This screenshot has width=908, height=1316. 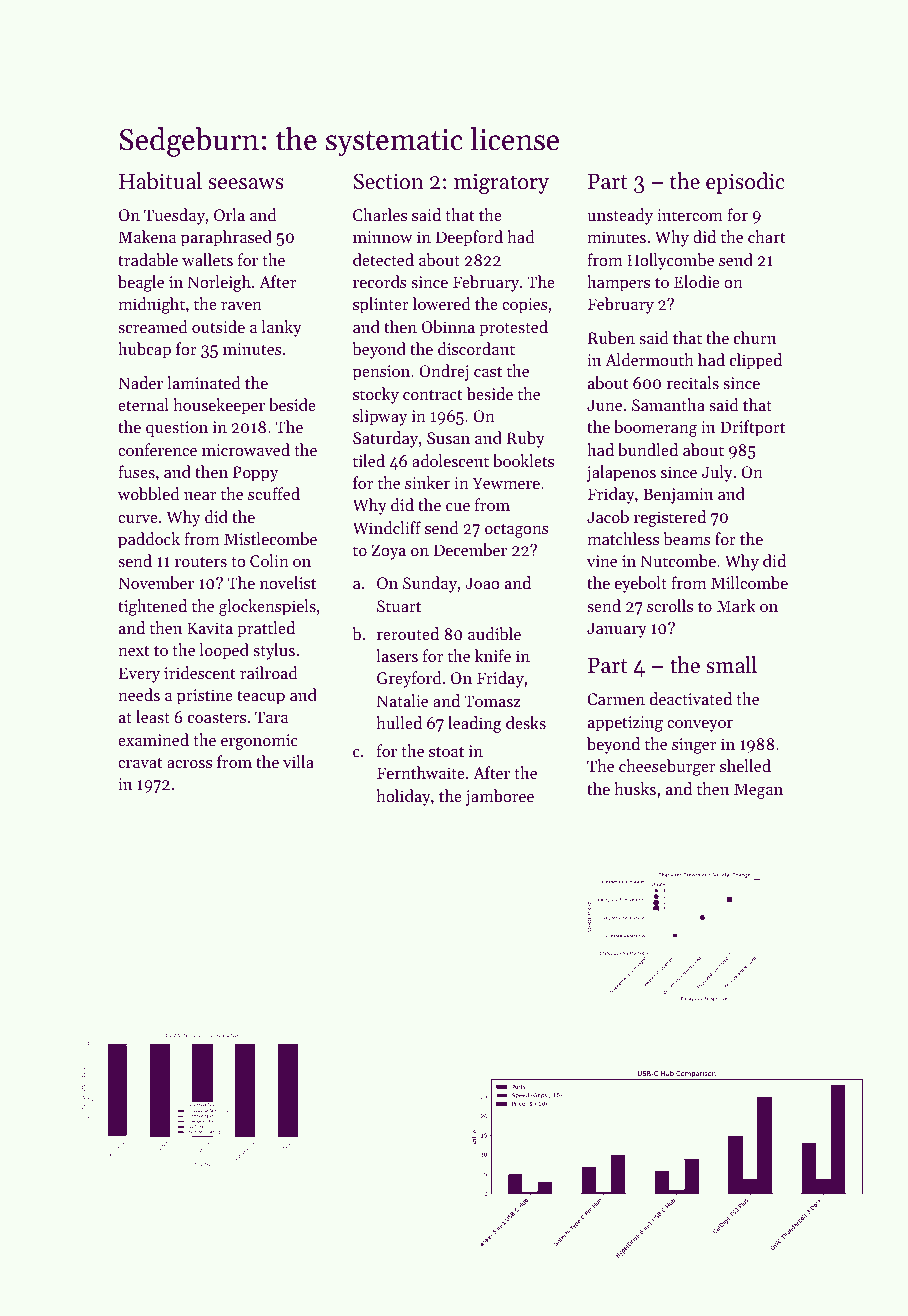 I want to click on episodic, so click(x=745, y=183).
